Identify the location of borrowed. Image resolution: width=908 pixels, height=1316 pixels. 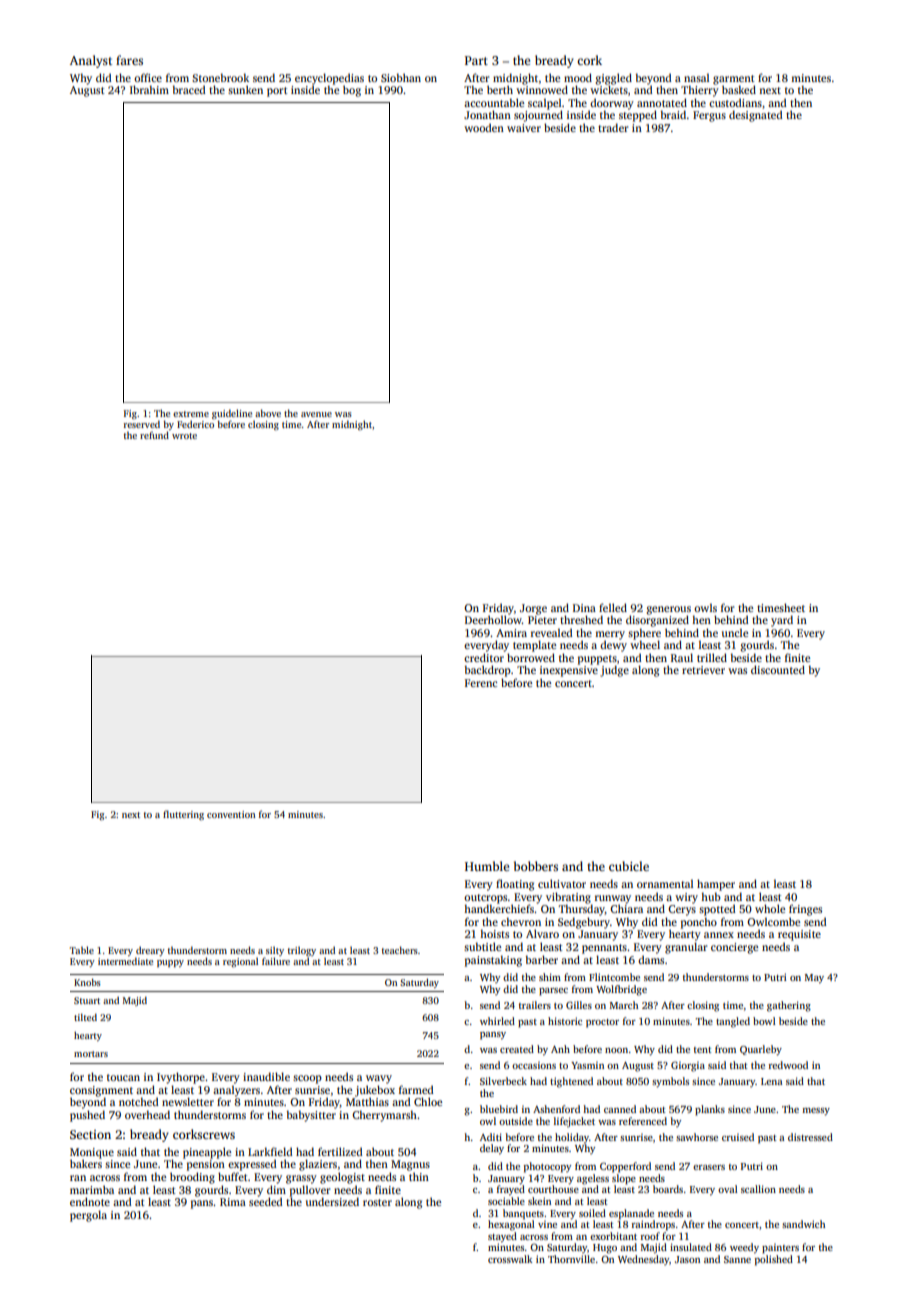
(531, 657).
